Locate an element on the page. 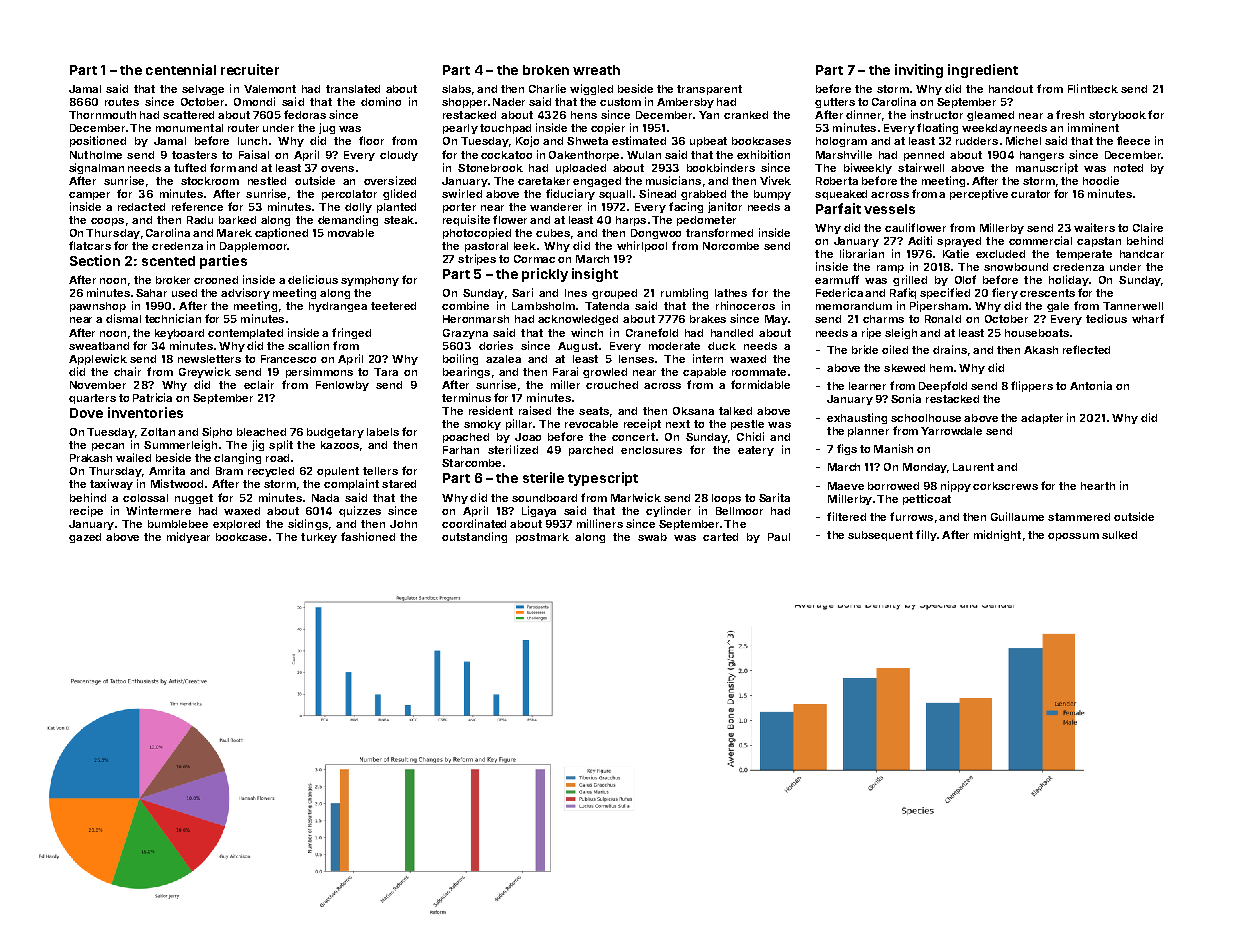 This document has height=952, width=1233. opossum is located at coordinates (1073, 537).
